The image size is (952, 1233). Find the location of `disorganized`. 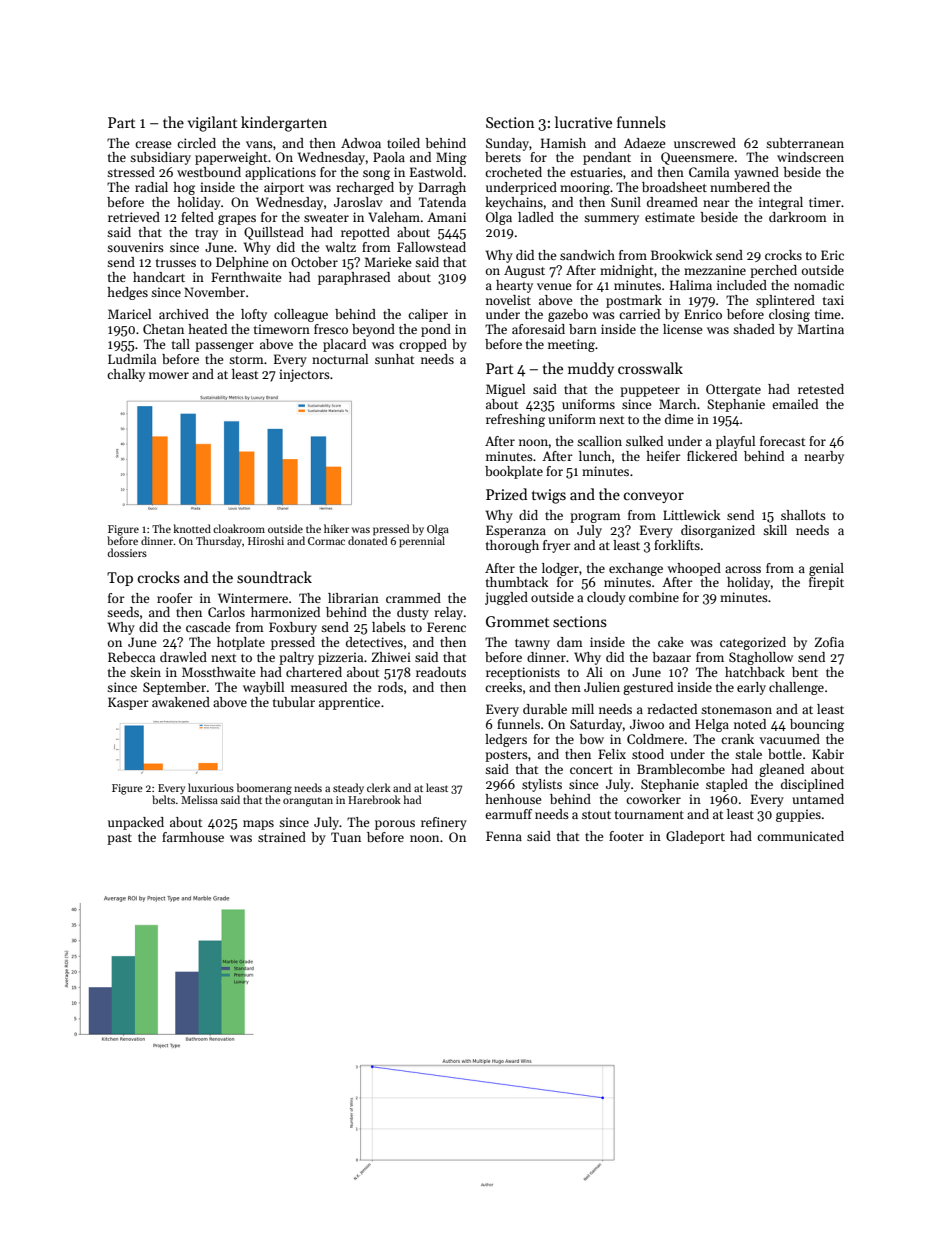

disorganized is located at coordinates (718, 531).
